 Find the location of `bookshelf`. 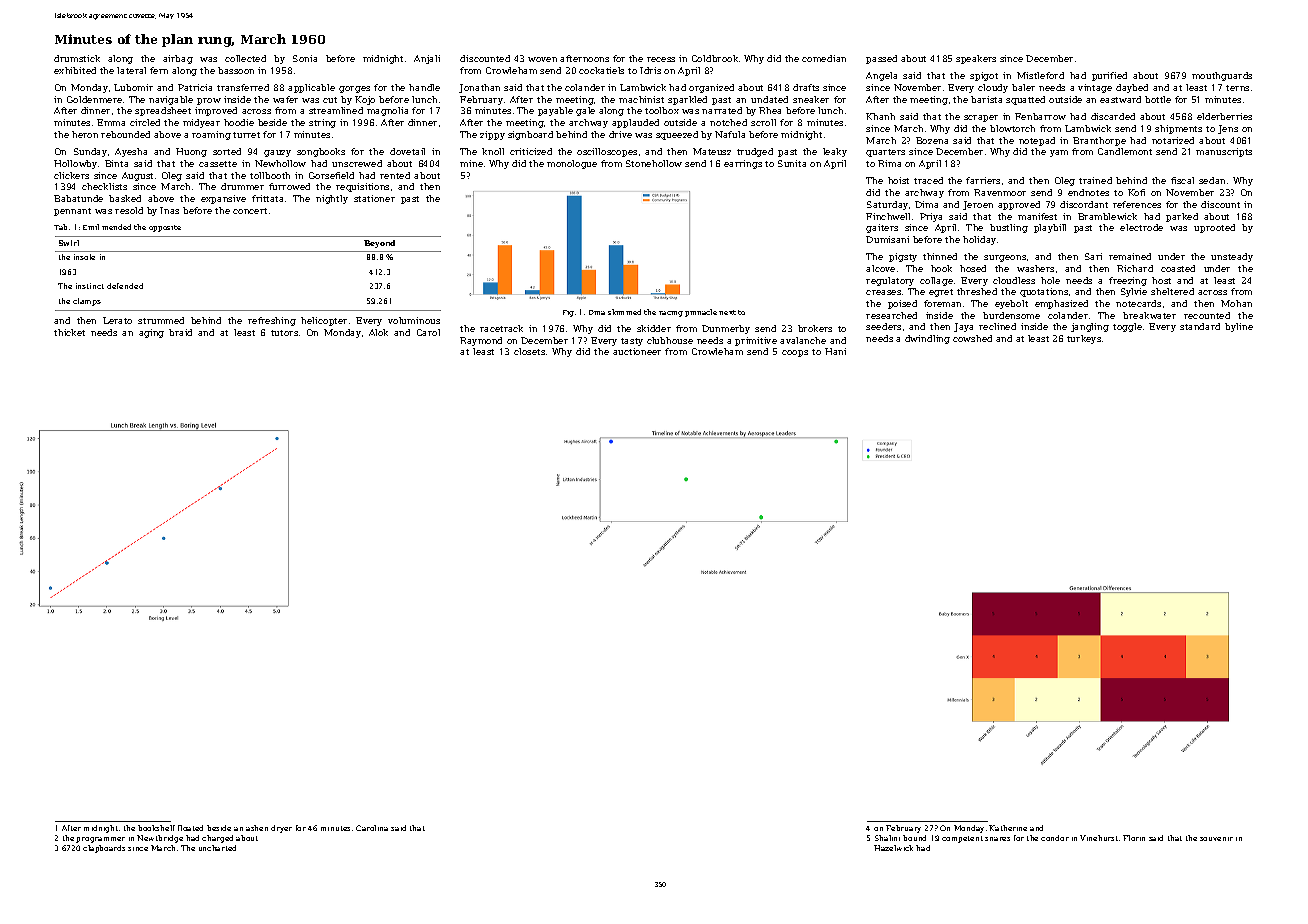

bookshelf is located at coordinates (156, 828).
